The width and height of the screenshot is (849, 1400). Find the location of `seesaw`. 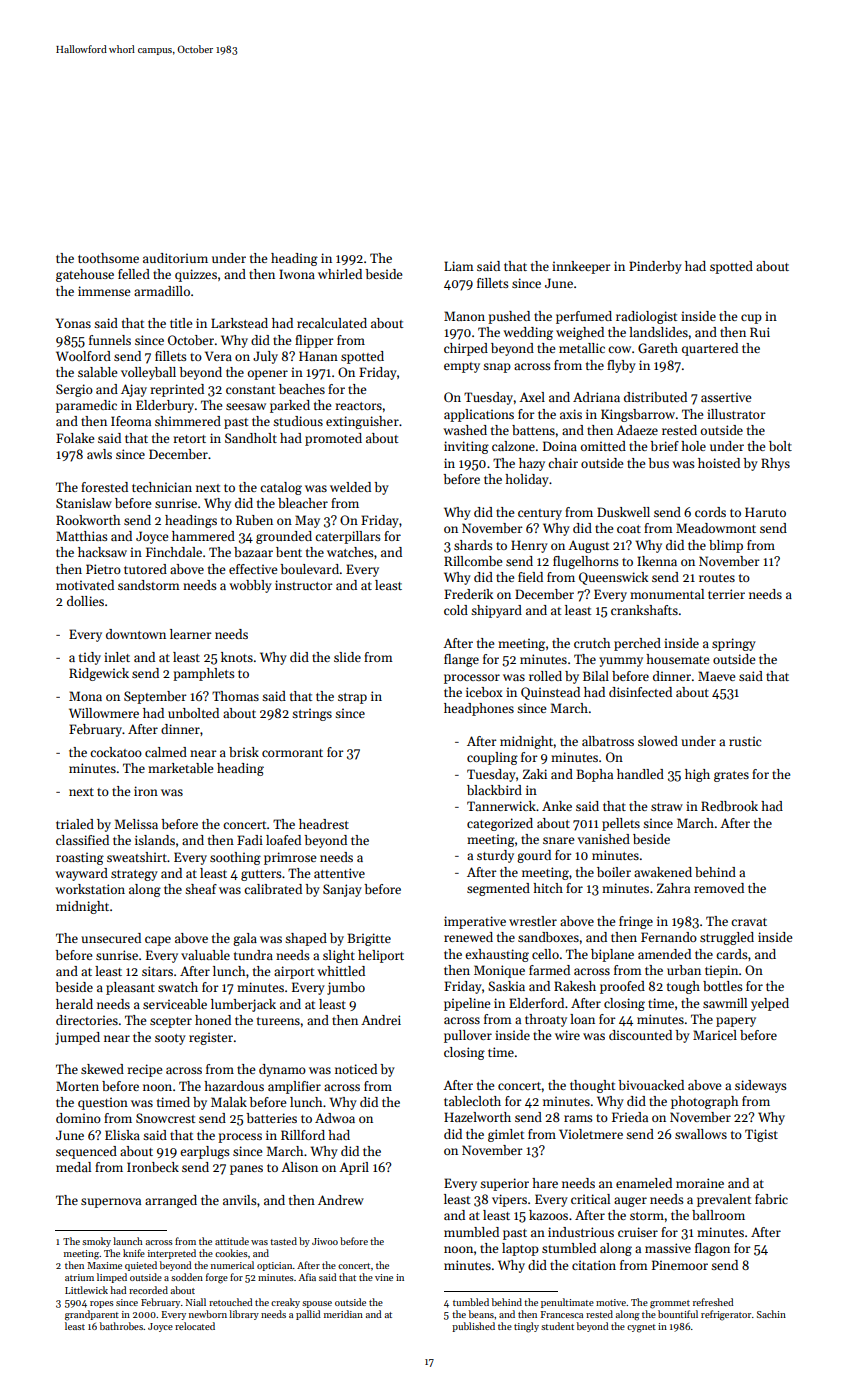

seesaw is located at coordinates (246, 406).
